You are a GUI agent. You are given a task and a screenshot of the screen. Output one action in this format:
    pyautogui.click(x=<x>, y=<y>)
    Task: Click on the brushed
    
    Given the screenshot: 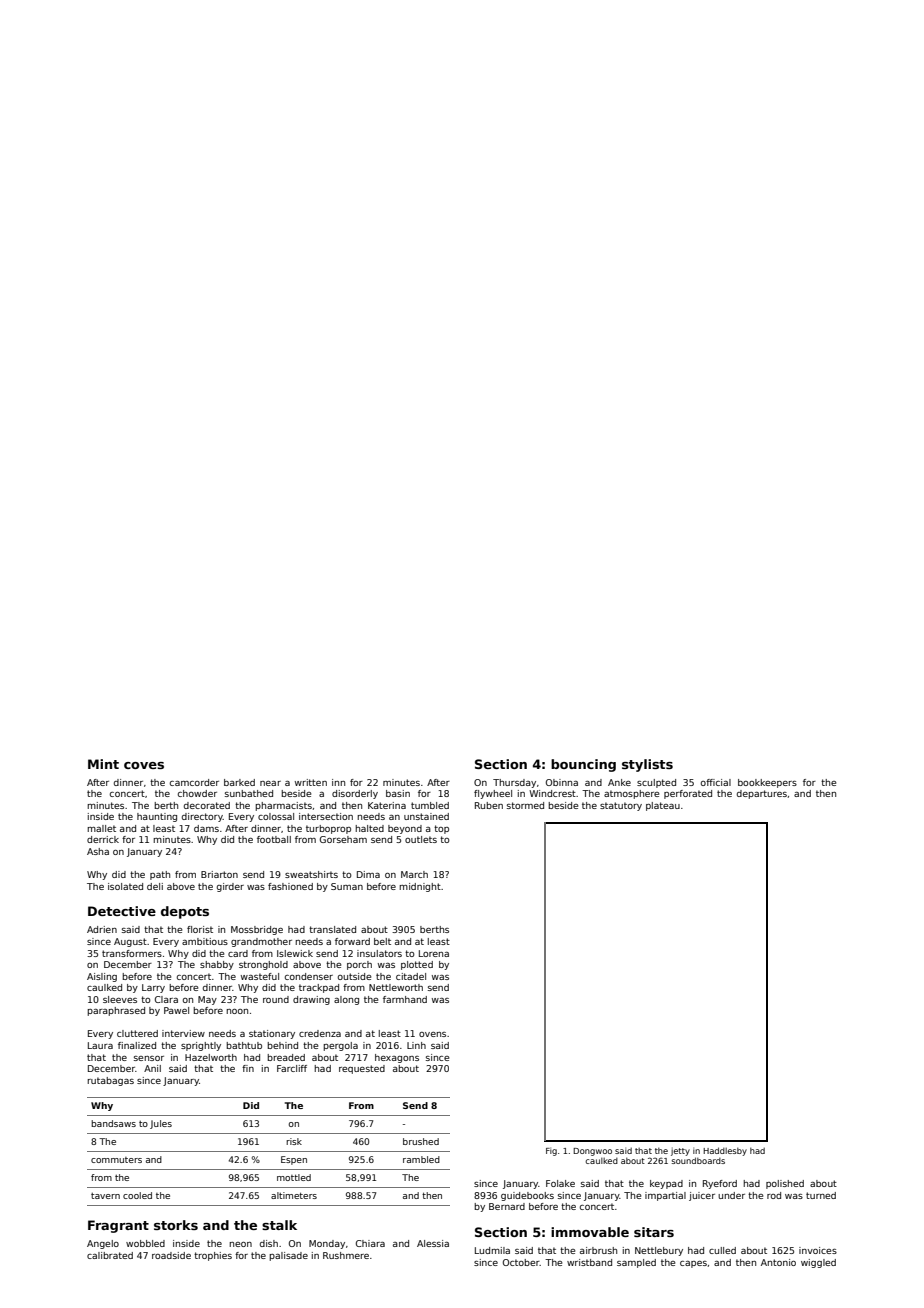 What is the action you would take?
    pyautogui.click(x=421, y=1141)
